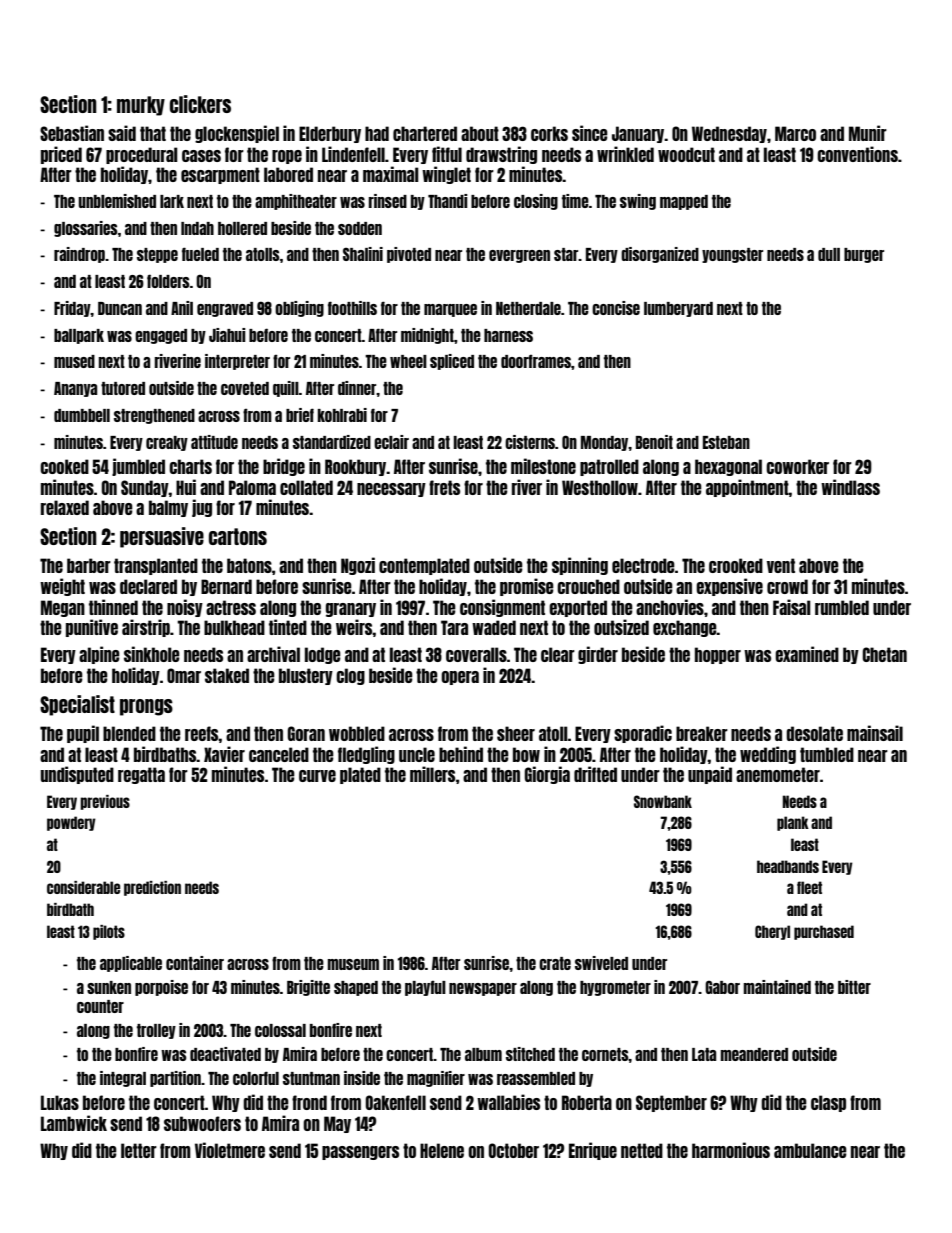  Describe the element at coordinates (536, 361) in the screenshot. I see `doorframes` at that location.
